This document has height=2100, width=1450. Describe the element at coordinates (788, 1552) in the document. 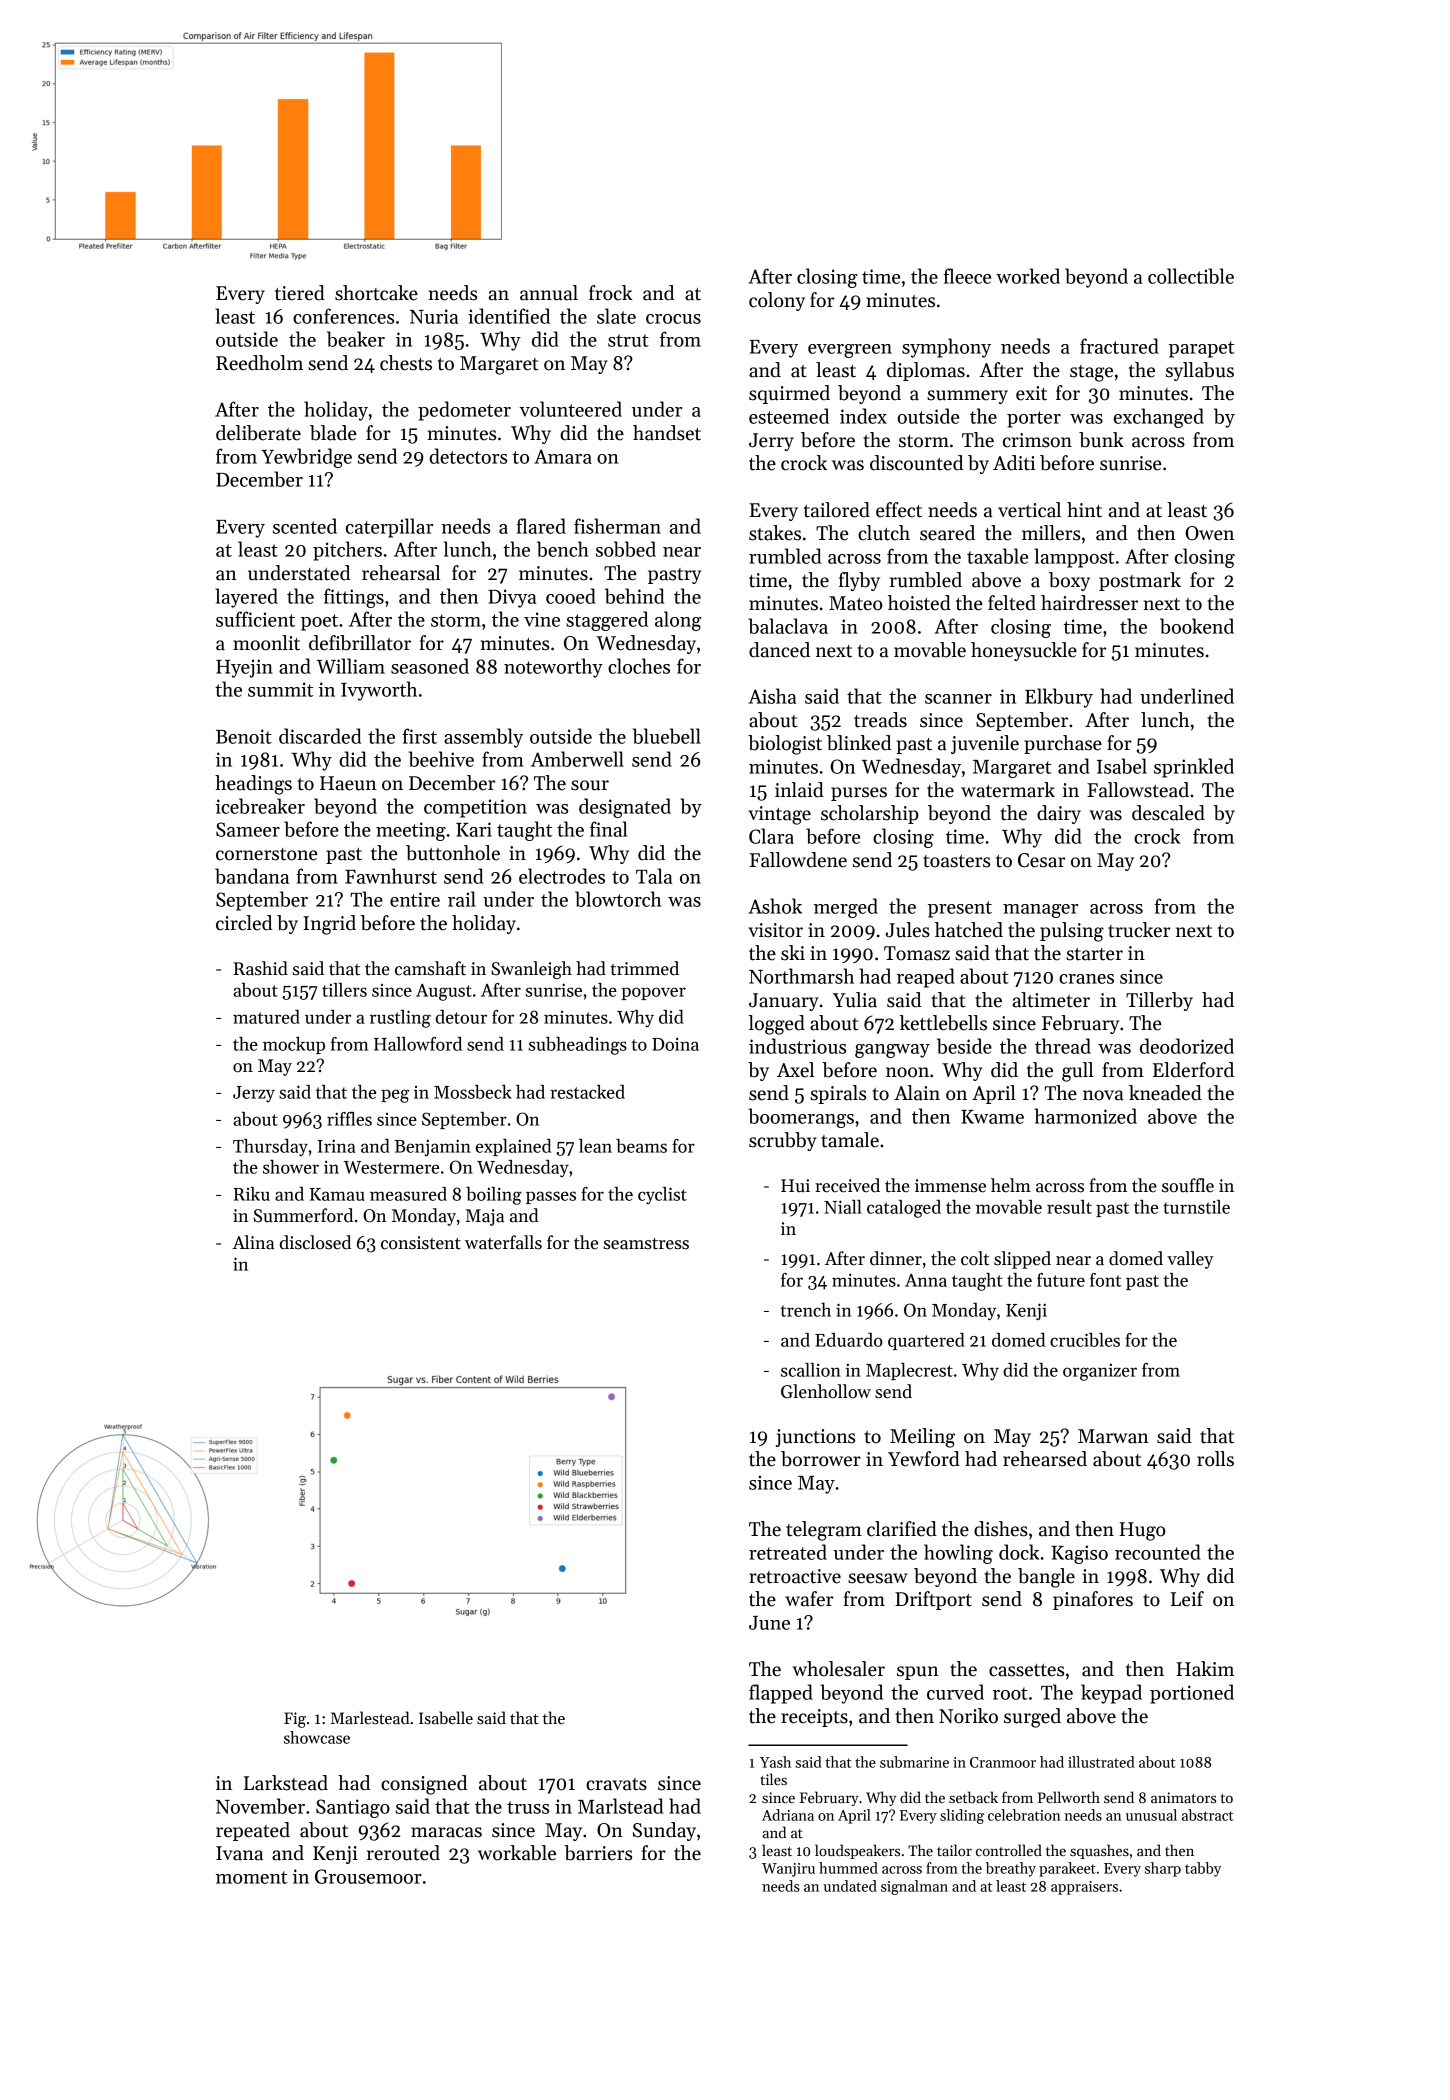

I see `retreated` at that location.
